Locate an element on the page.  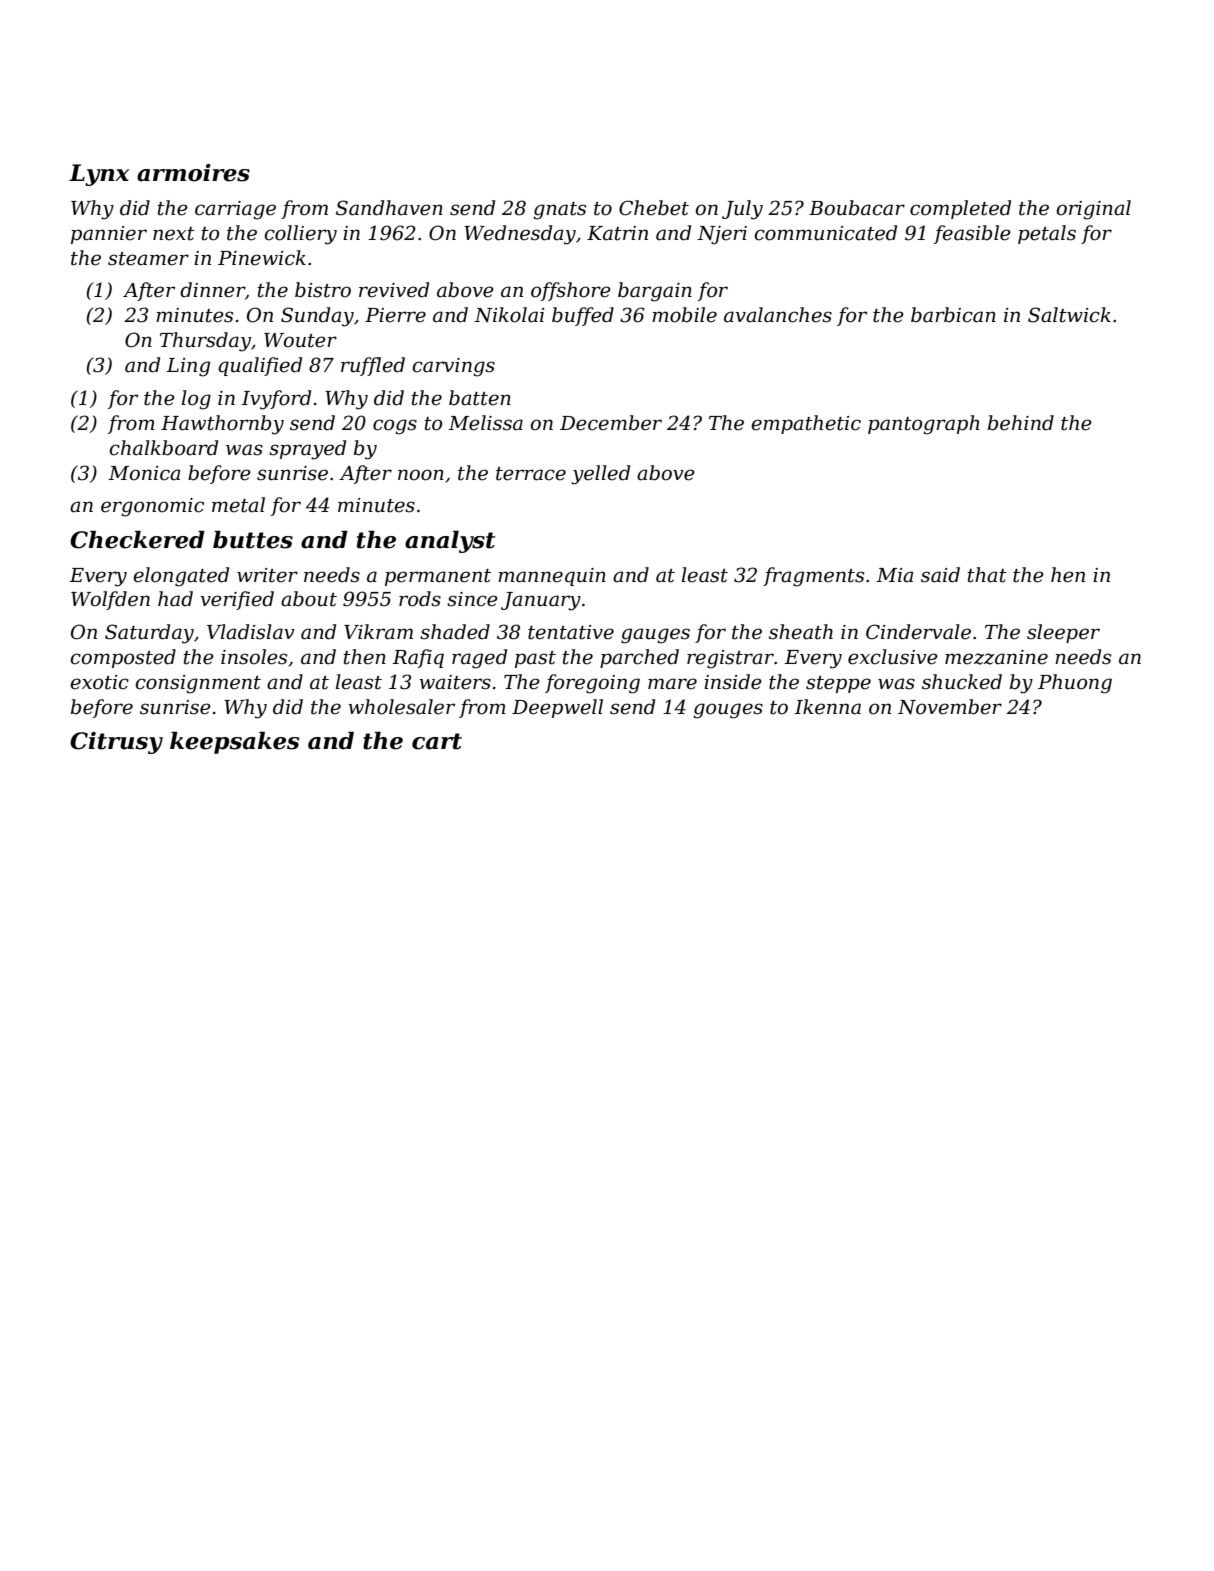
completed is located at coordinates (960, 209).
